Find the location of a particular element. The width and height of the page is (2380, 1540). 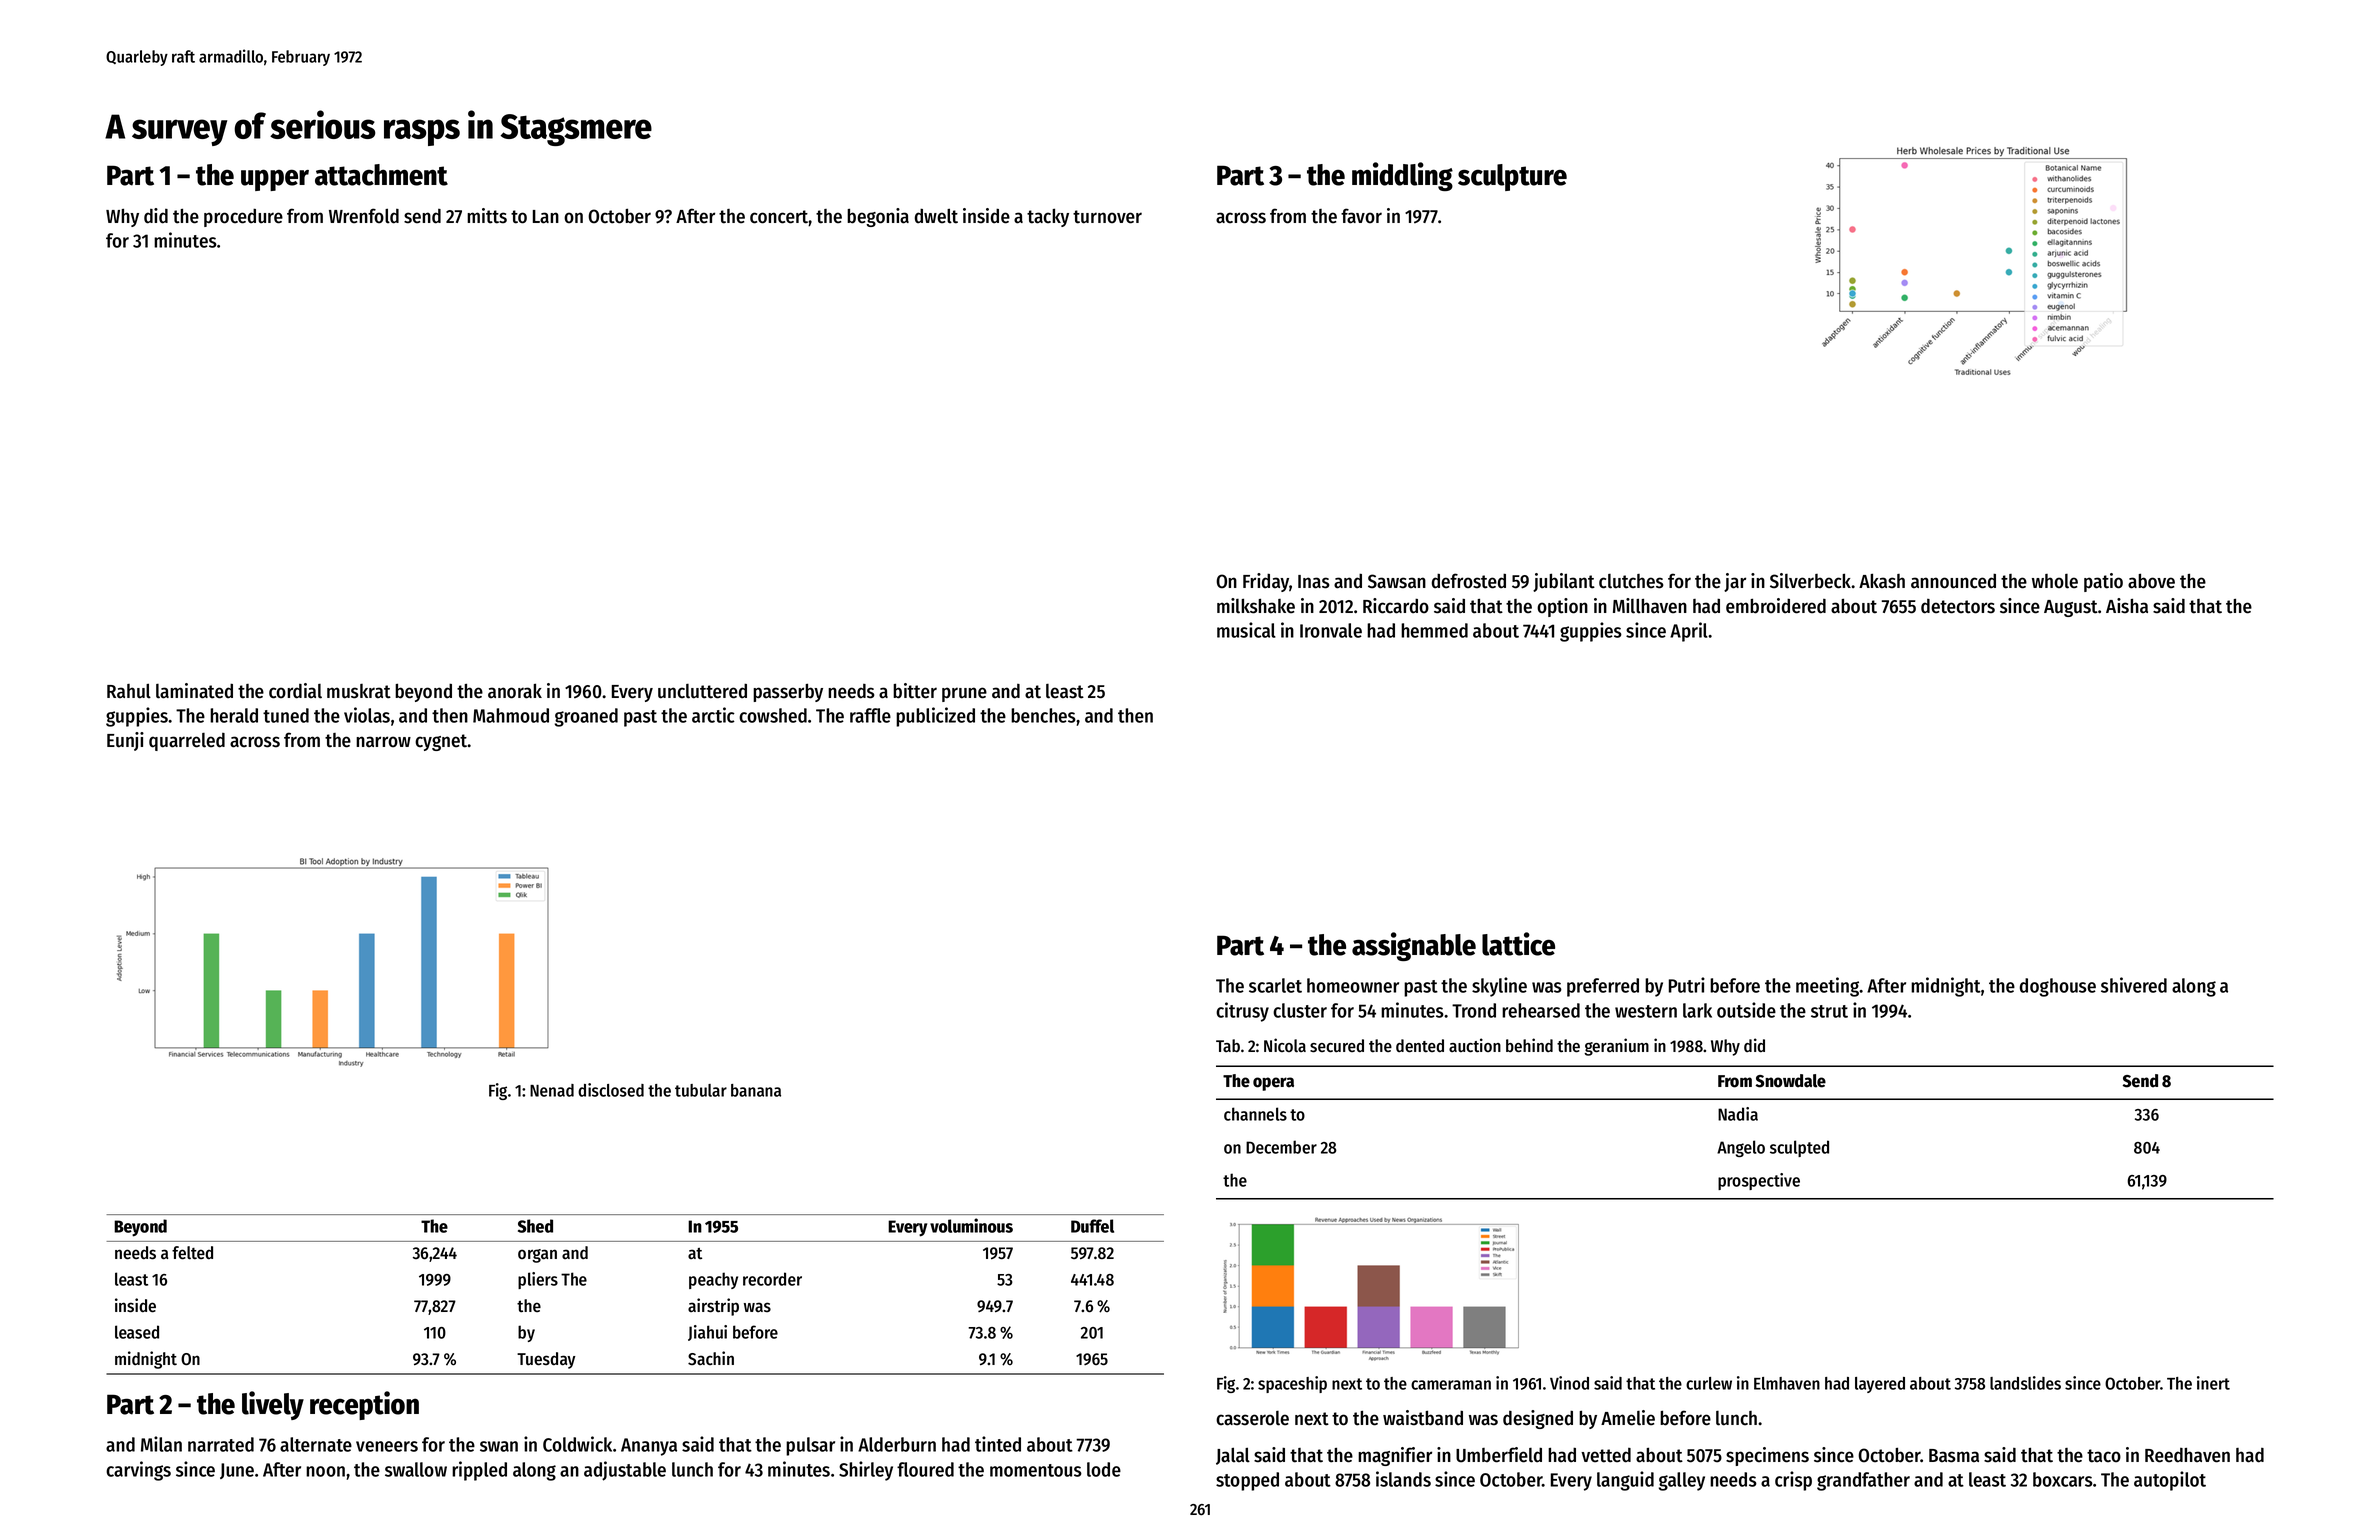

carvings is located at coordinates (138, 1471).
